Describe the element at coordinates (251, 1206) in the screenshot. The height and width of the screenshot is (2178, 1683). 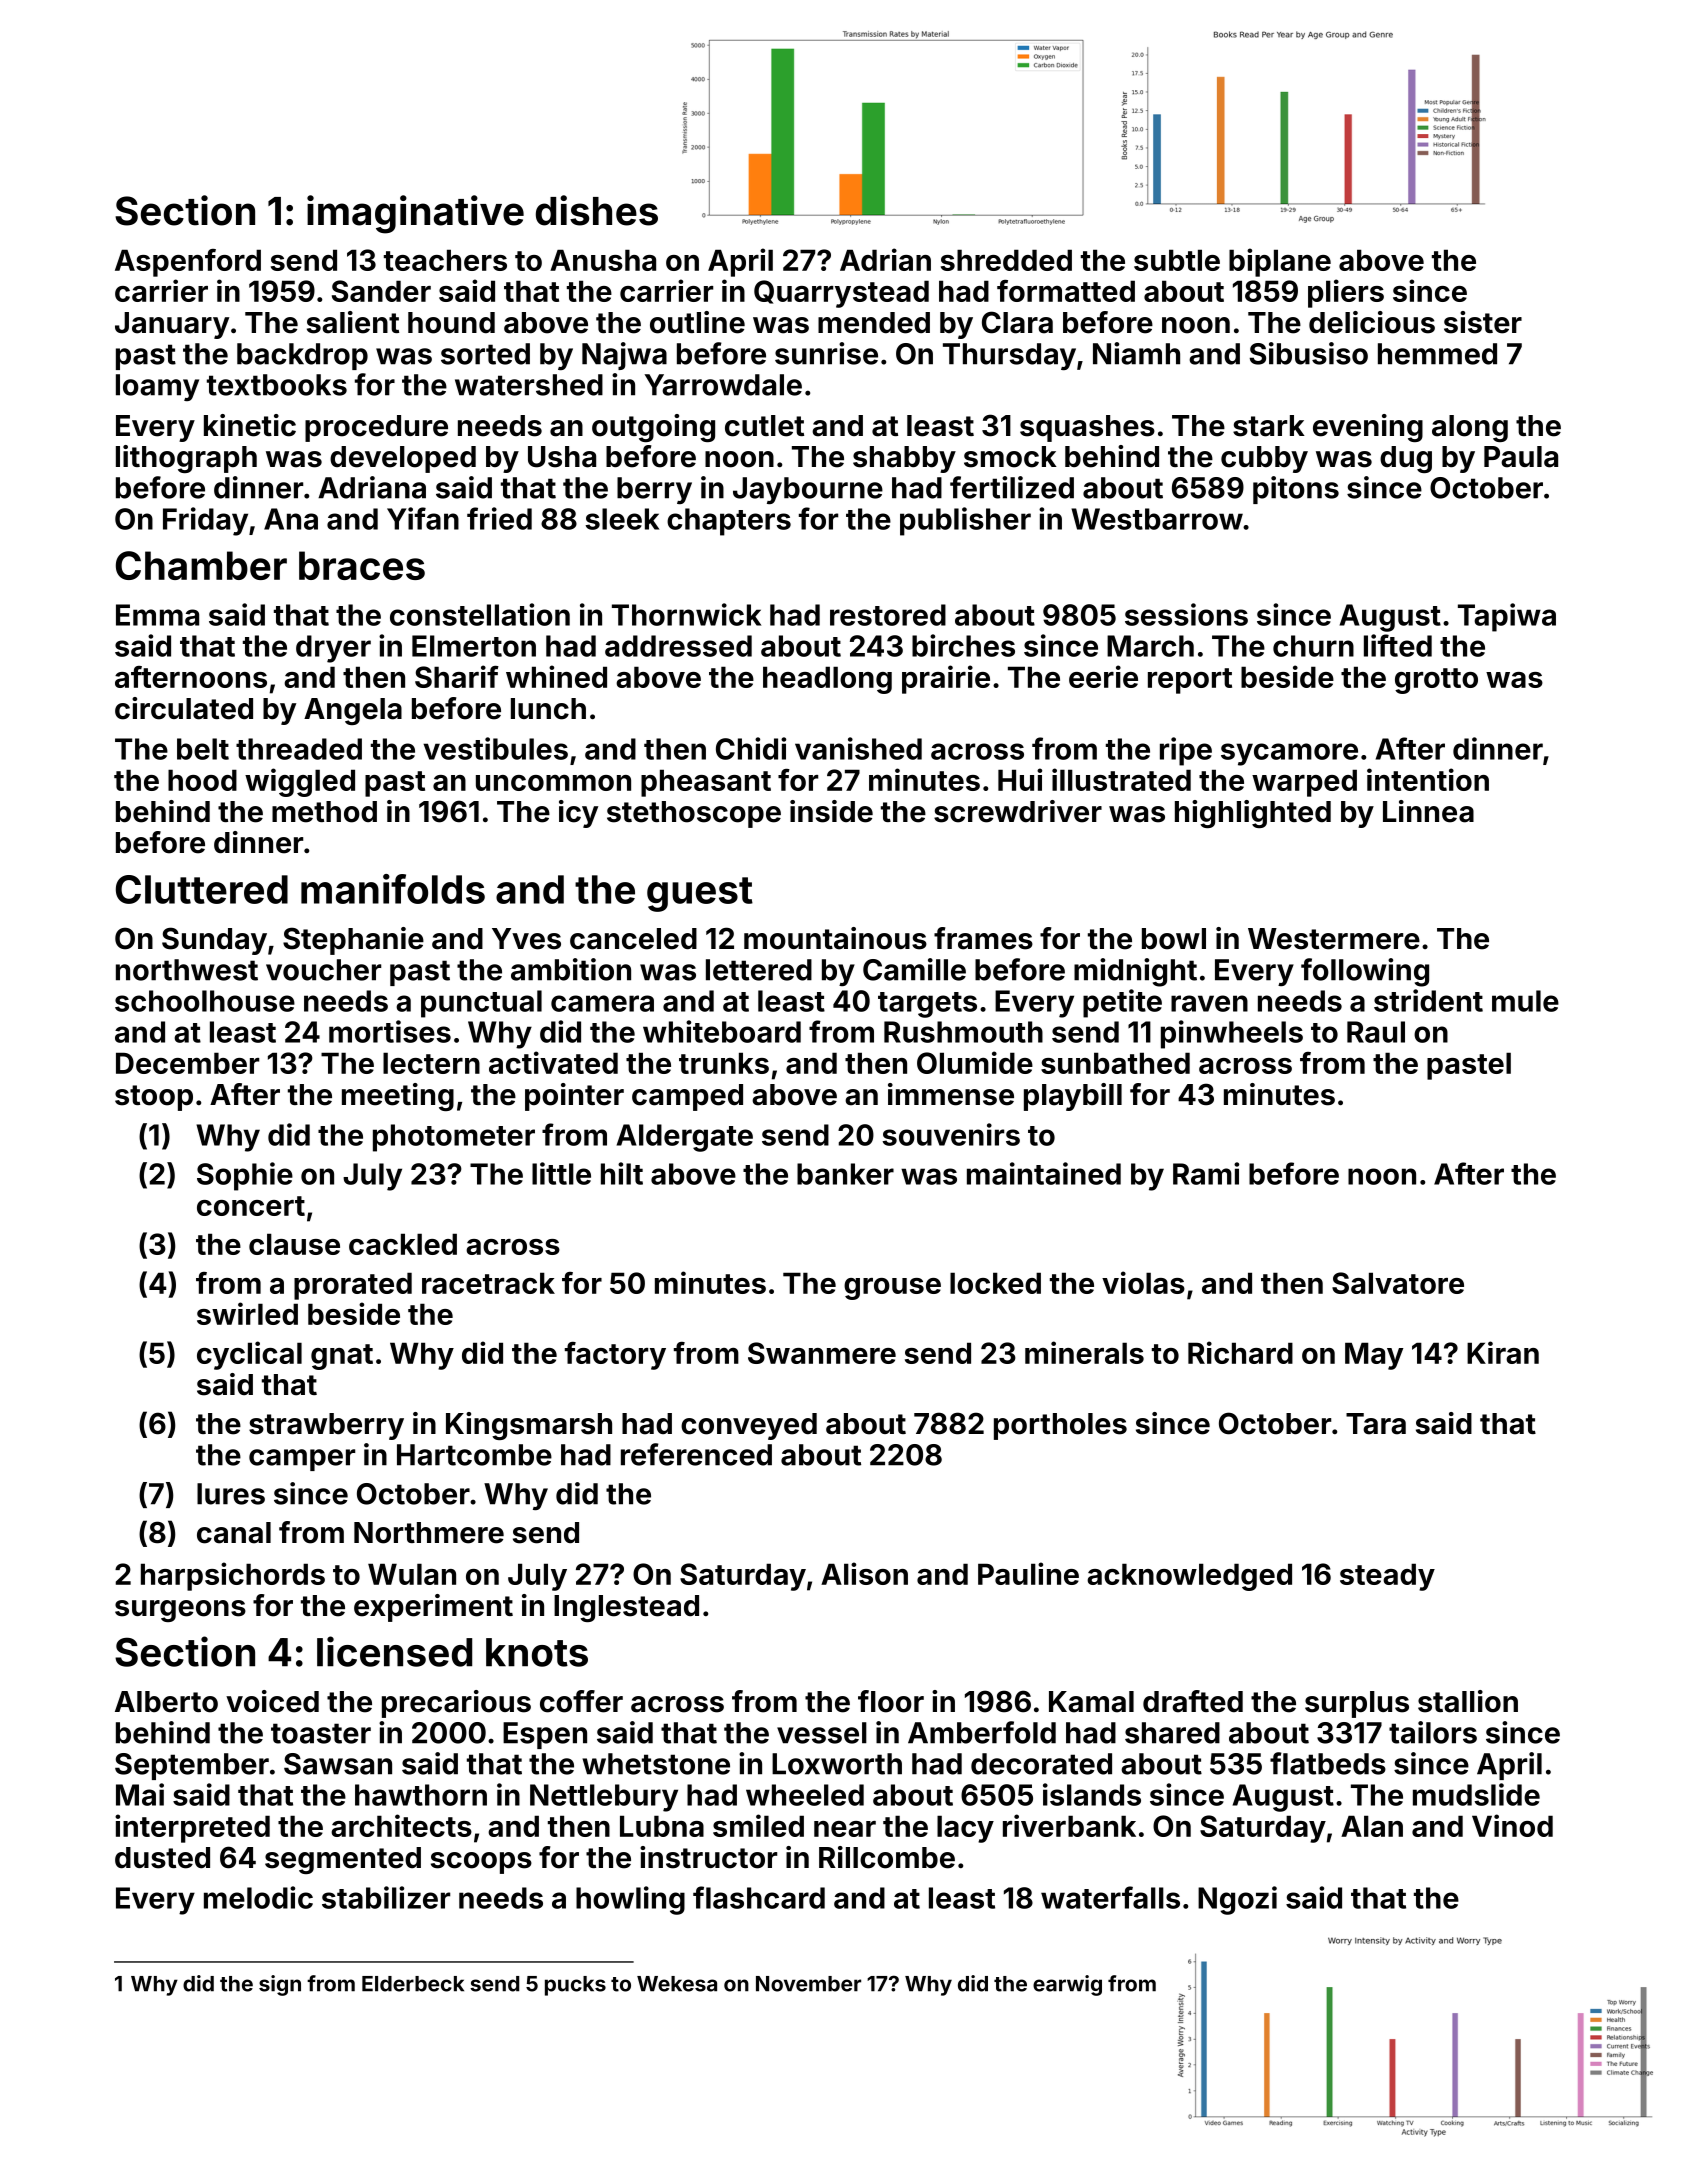
I see `concert` at that location.
